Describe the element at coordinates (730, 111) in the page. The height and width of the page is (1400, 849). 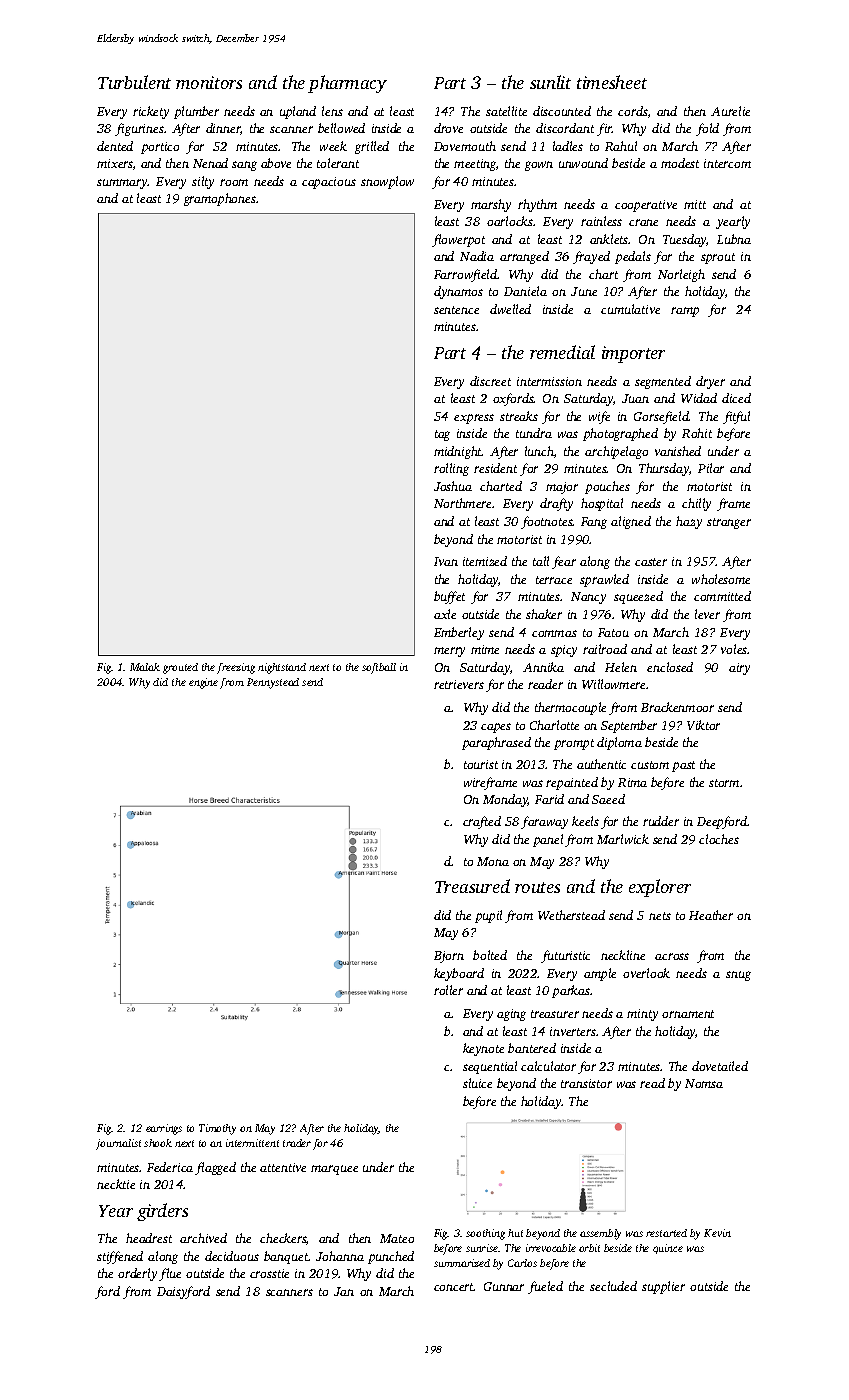
I see `Aurelie` at that location.
